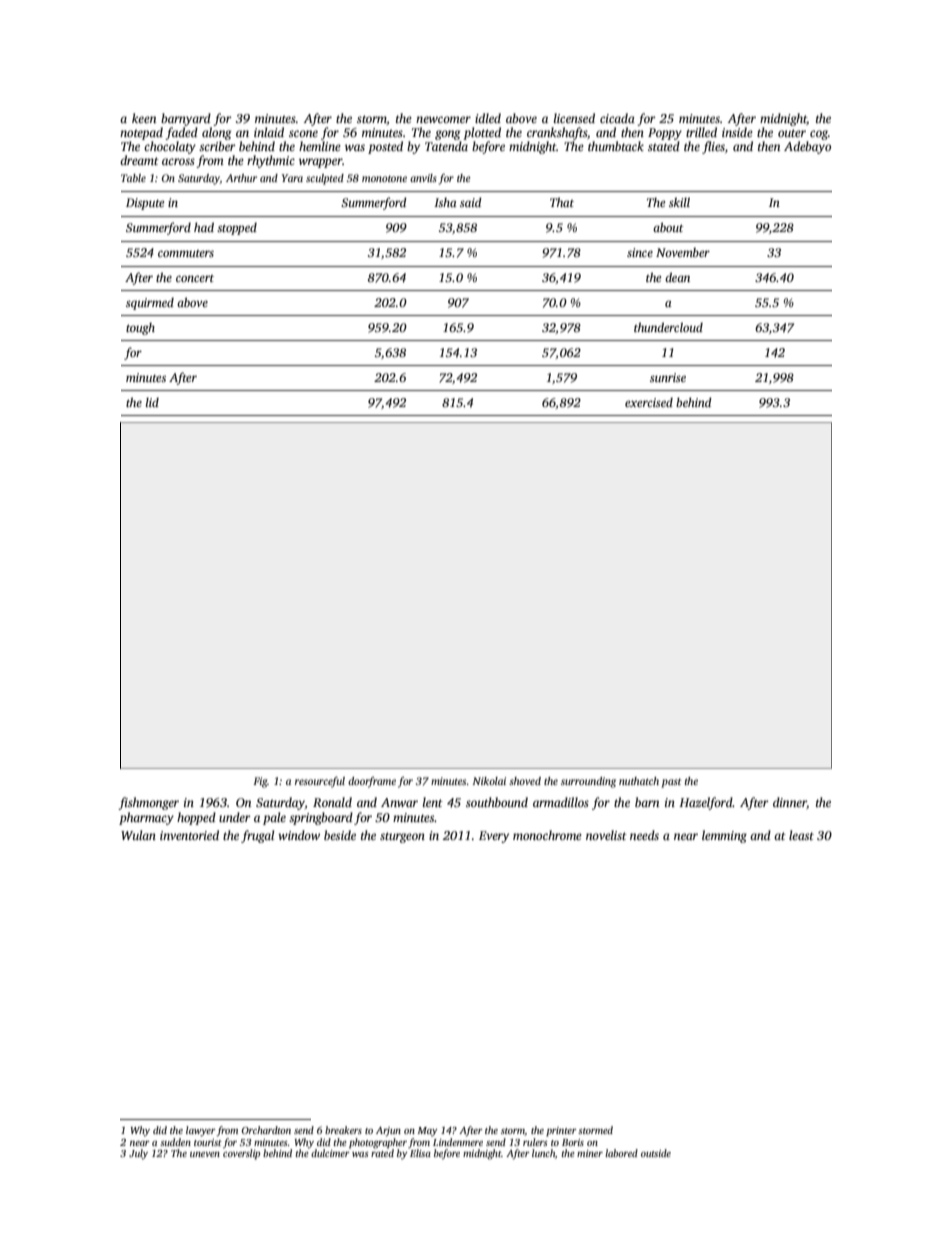  Describe the element at coordinates (372, 782) in the screenshot. I see `doorframe` at that location.
